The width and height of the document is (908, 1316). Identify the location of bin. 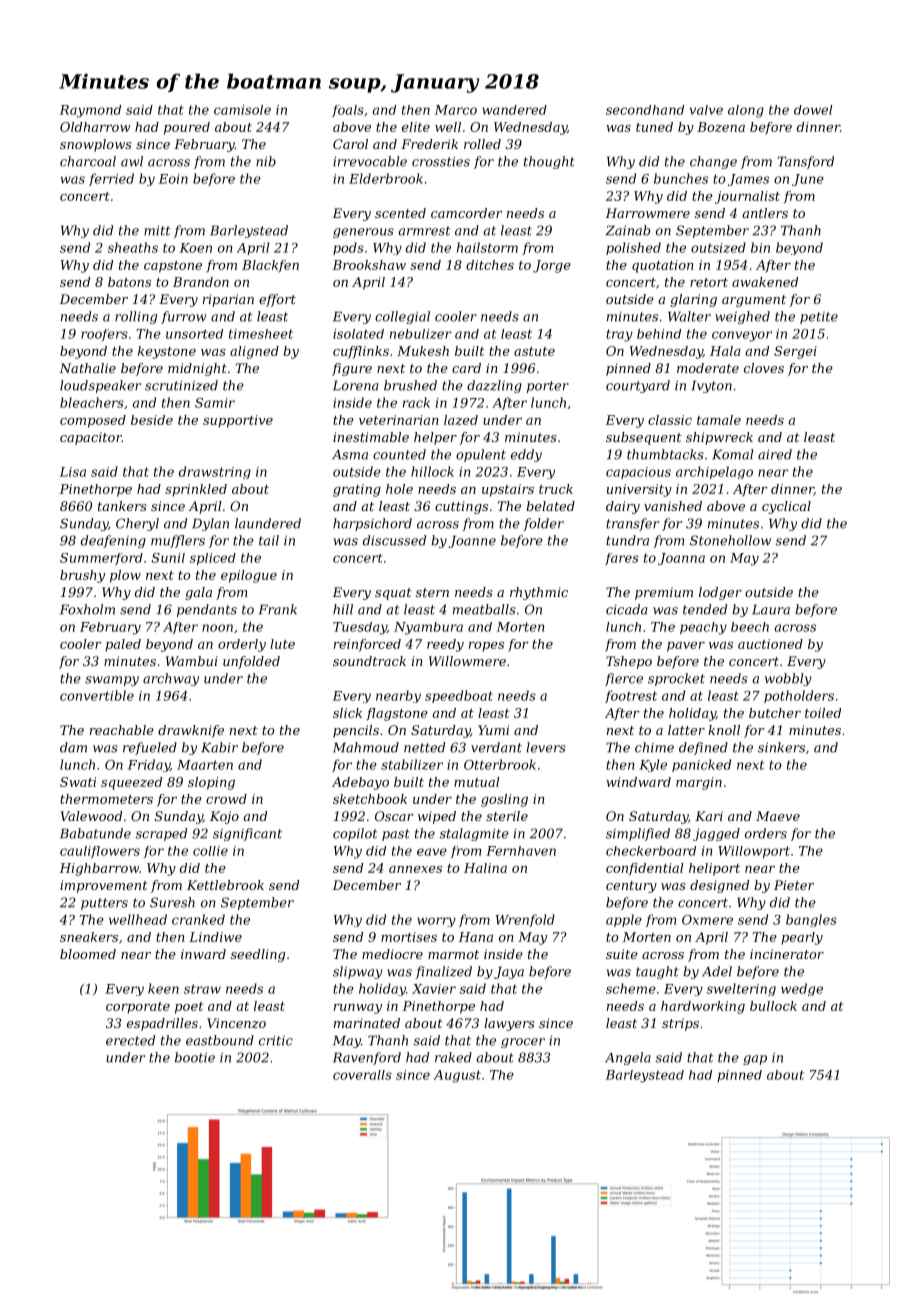
(760, 247).
